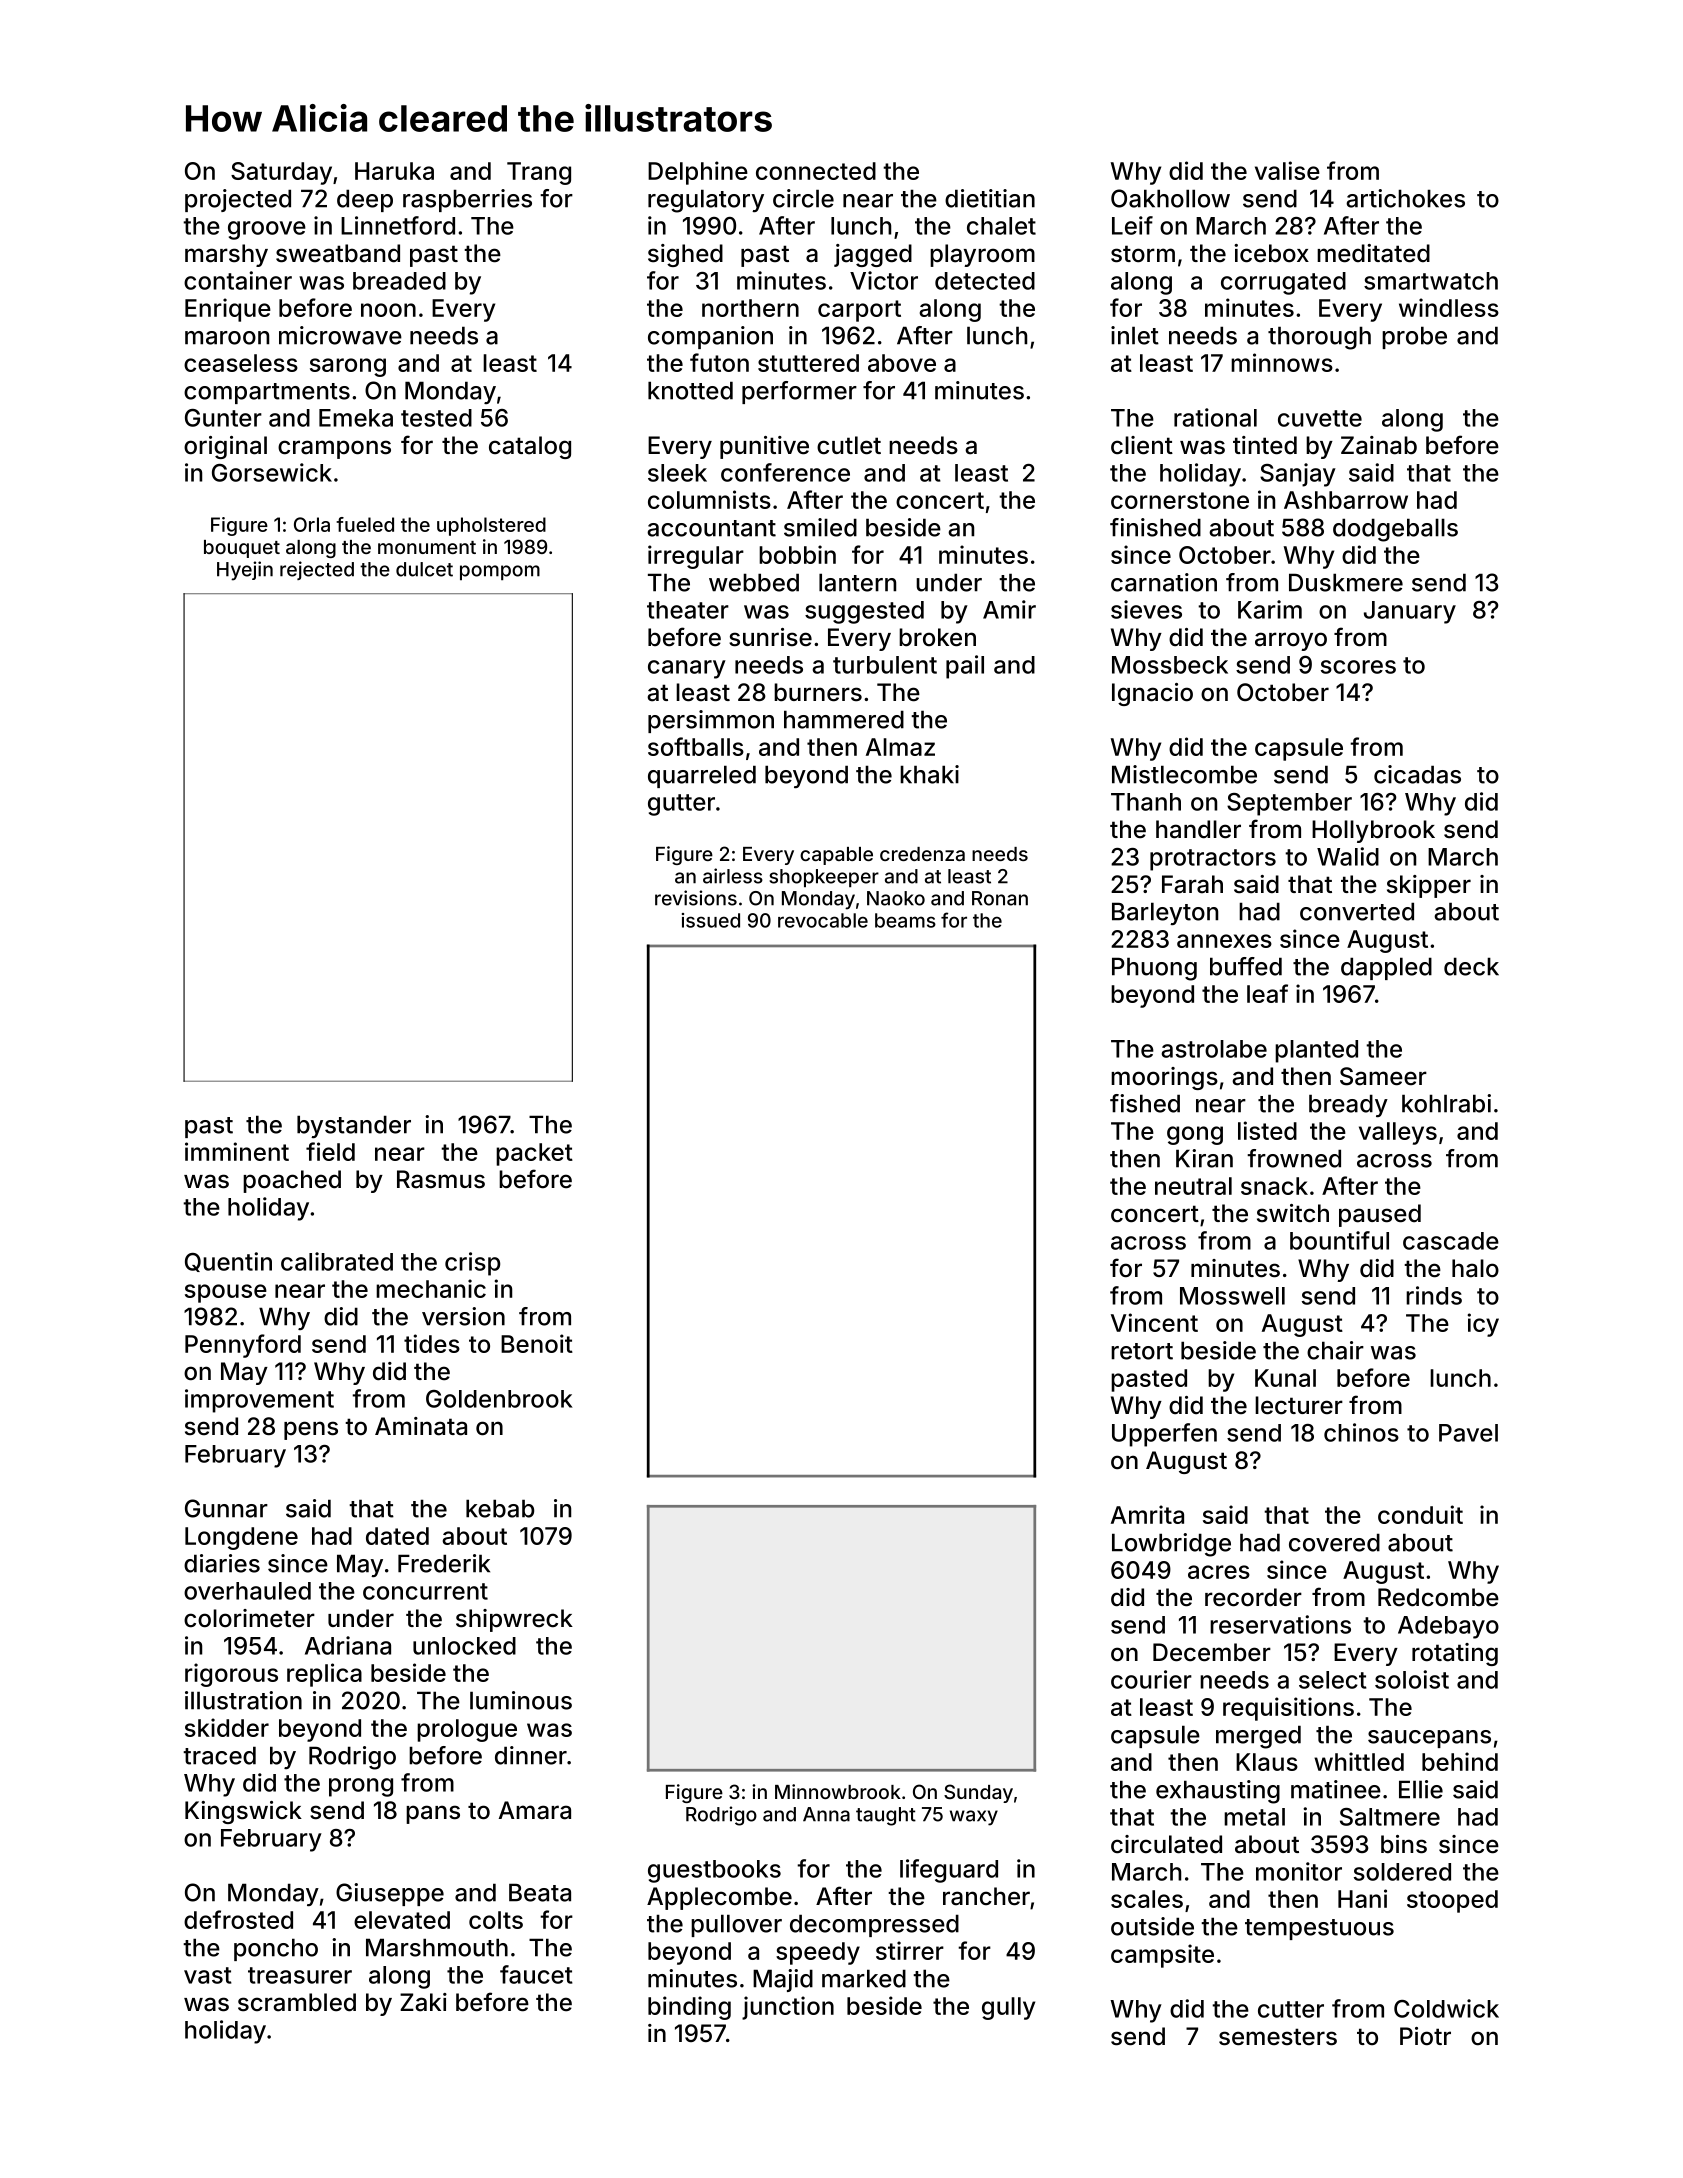 This screenshot has height=2178, width=1683. Describe the element at coordinates (696, 746) in the screenshot. I see `softballs` at that location.
